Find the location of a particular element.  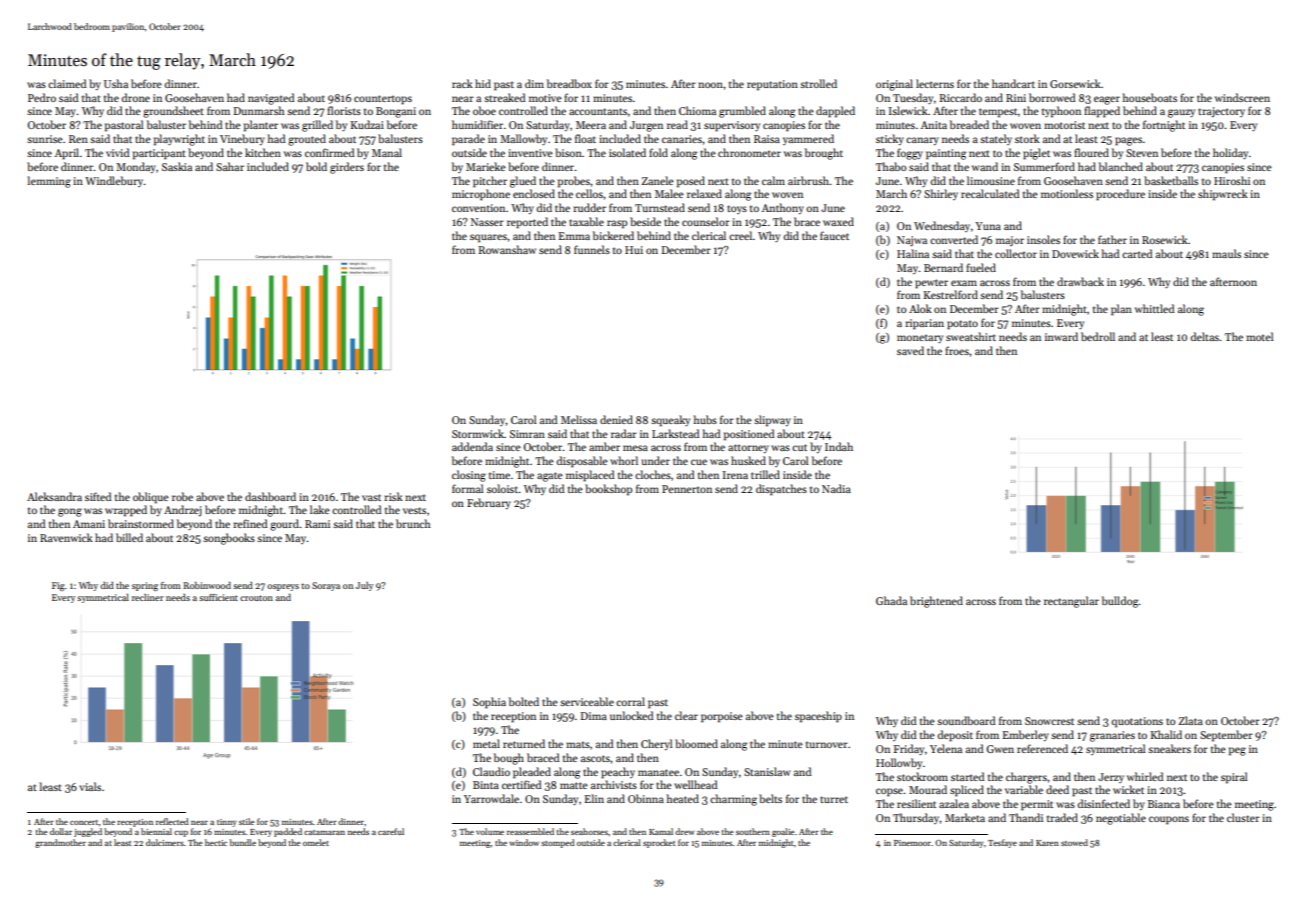

Tesfaye is located at coordinates (1002, 843).
